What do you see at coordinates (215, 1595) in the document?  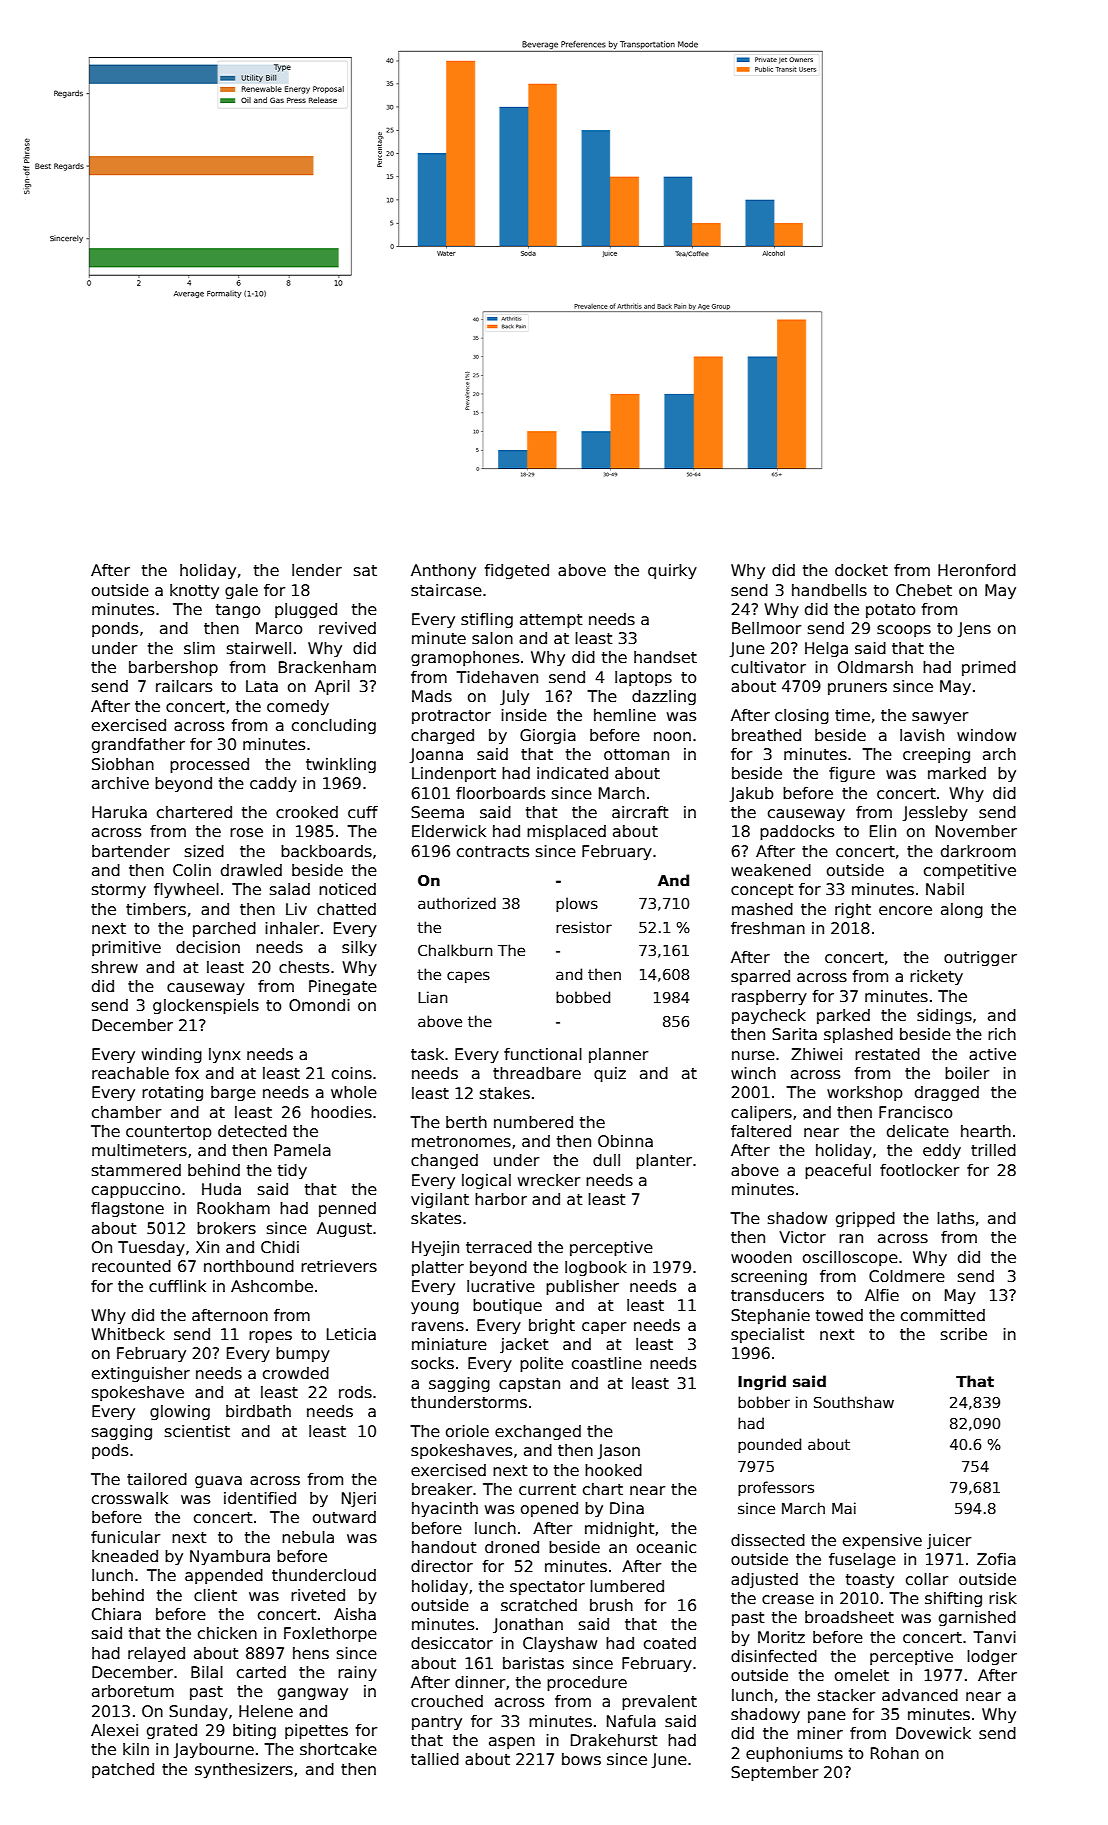 I see `client` at bounding box center [215, 1595].
